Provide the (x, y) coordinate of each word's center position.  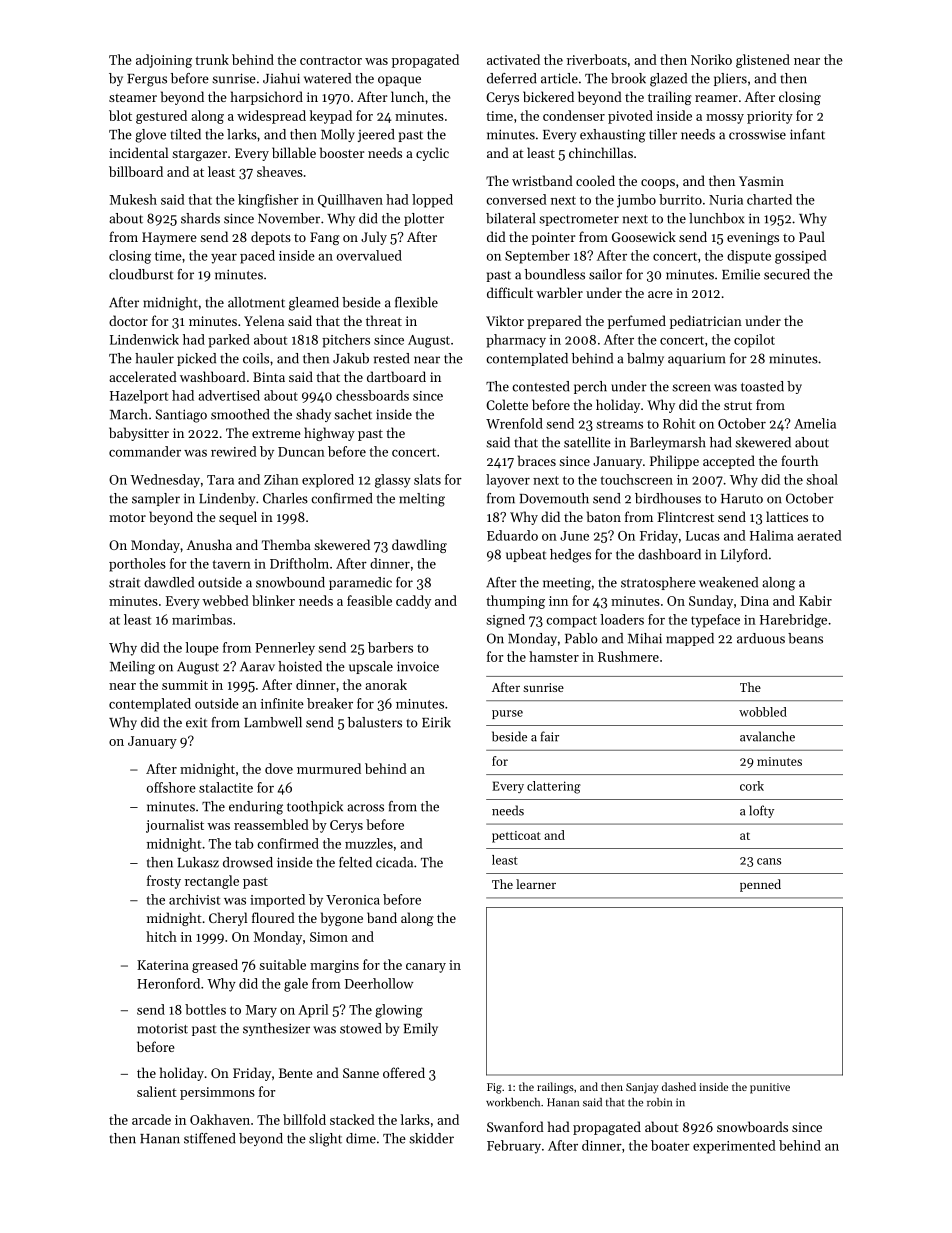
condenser (574, 115)
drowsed (248, 862)
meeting (567, 584)
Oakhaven (220, 1119)
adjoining (164, 61)
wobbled (763, 712)
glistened (763, 61)
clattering (554, 787)
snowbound (290, 582)
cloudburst (141, 274)
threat (384, 320)
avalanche (767, 736)
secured (787, 274)
